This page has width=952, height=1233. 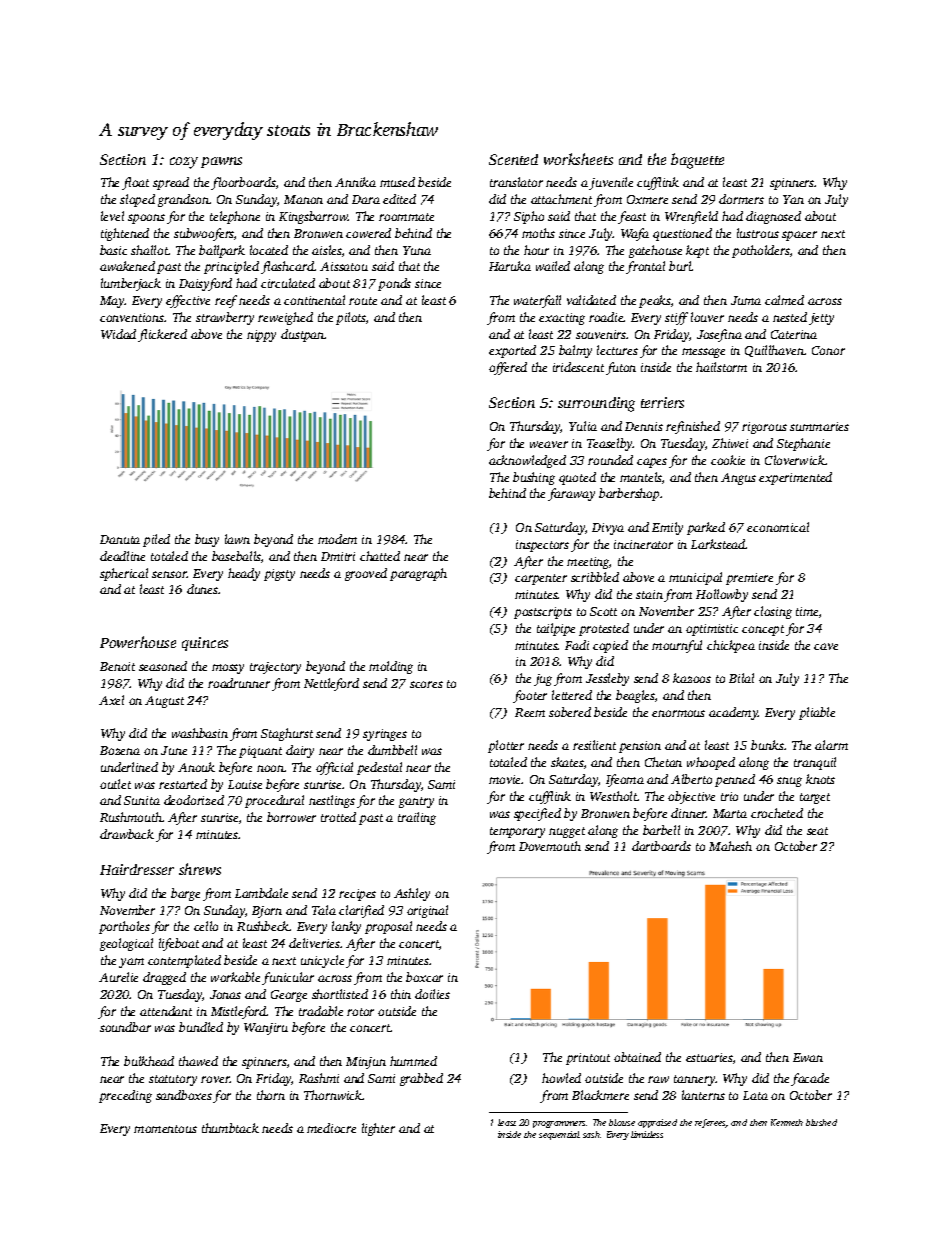 I want to click on offered, so click(x=508, y=368).
